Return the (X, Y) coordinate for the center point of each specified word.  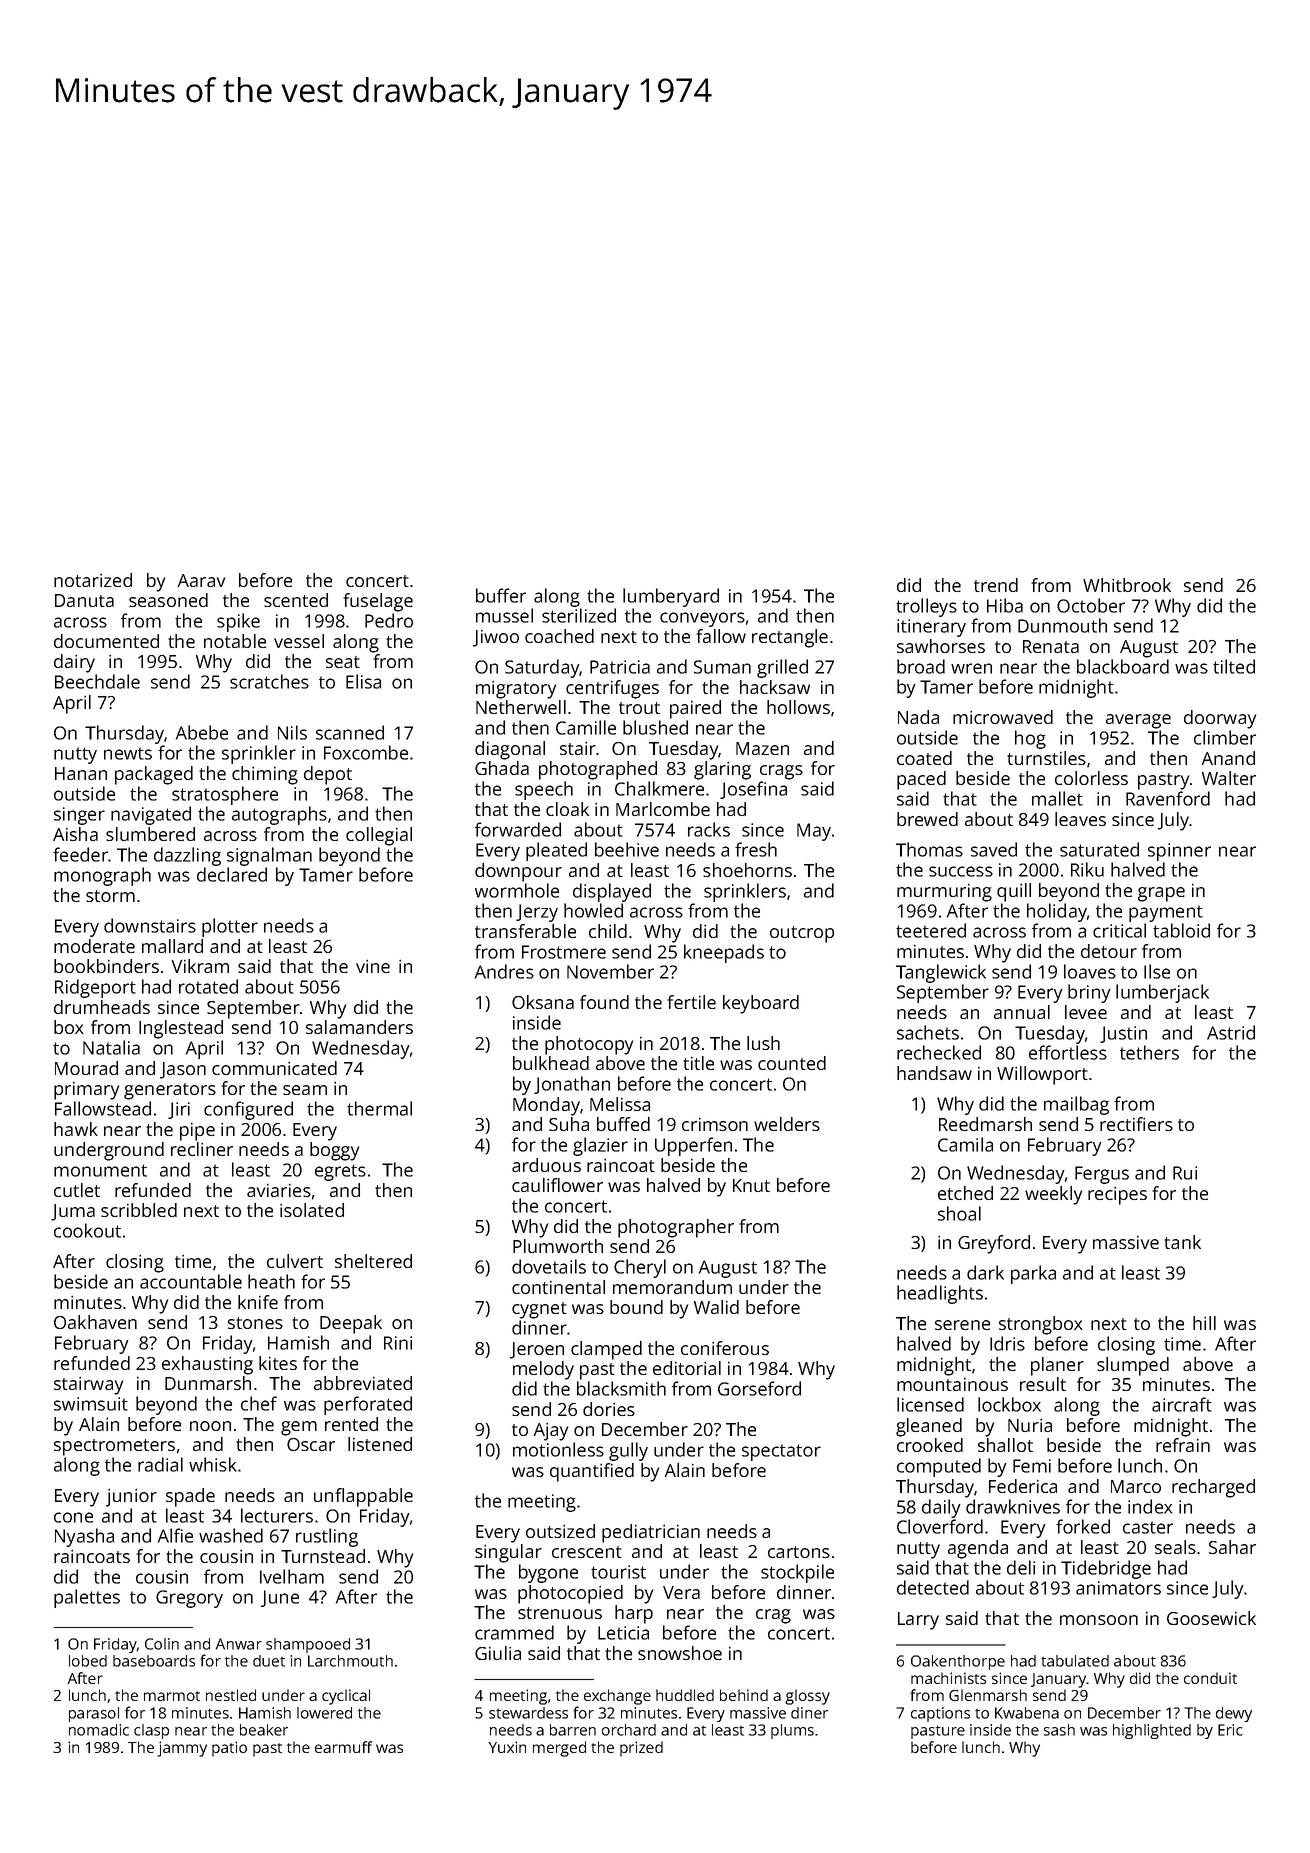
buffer (501, 595)
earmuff (343, 1747)
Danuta (84, 600)
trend (996, 585)
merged (559, 1749)
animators (1118, 1588)
